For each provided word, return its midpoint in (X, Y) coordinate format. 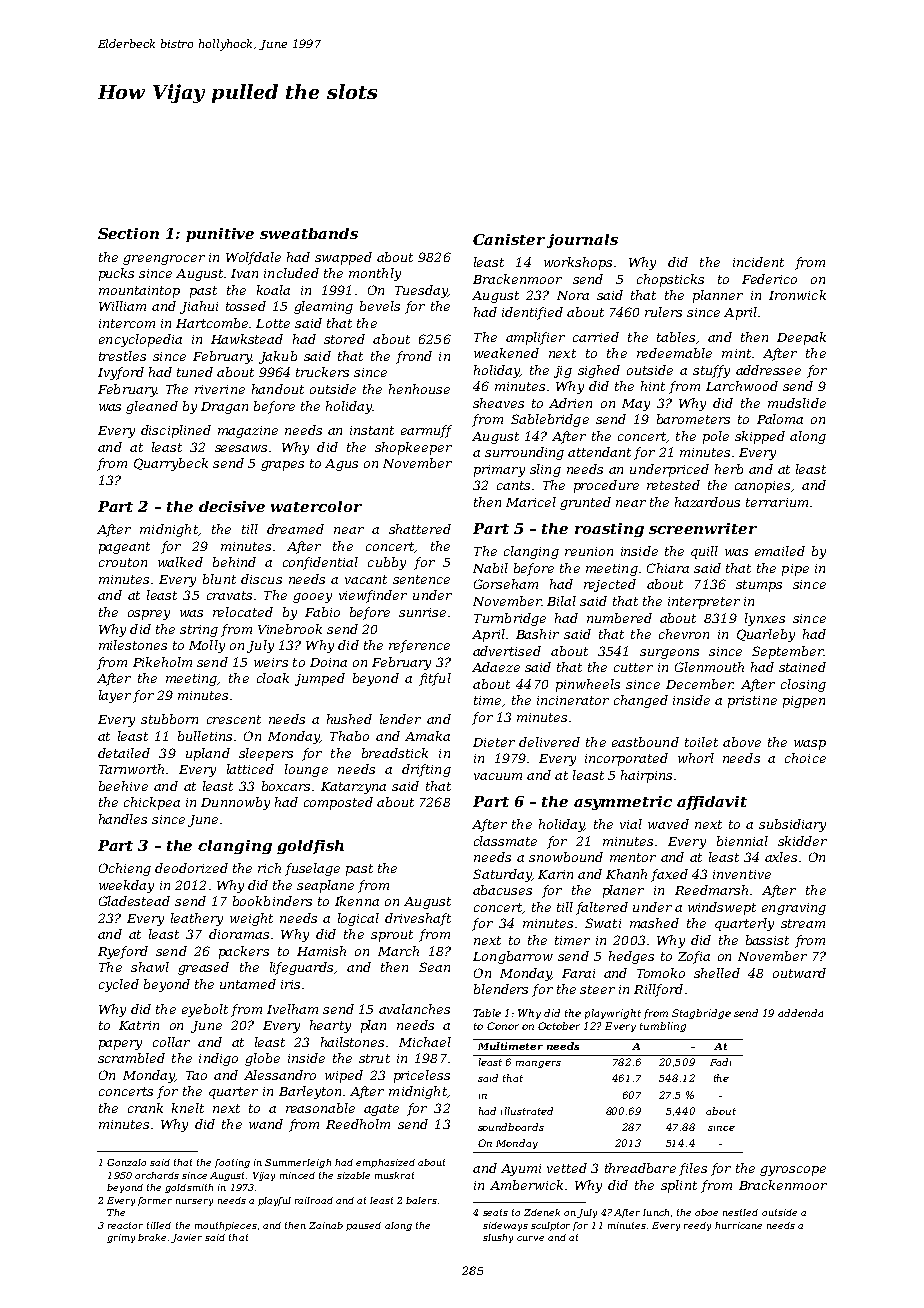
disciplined (176, 431)
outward (799, 973)
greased (203, 968)
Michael (425, 1042)
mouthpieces (225, 1226)
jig (563, 372)
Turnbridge (510, 619)
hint (653, 386)
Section (128, 233)
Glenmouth (709, 667)
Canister (509, 239)
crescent (234, 719)
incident (758, 262)
